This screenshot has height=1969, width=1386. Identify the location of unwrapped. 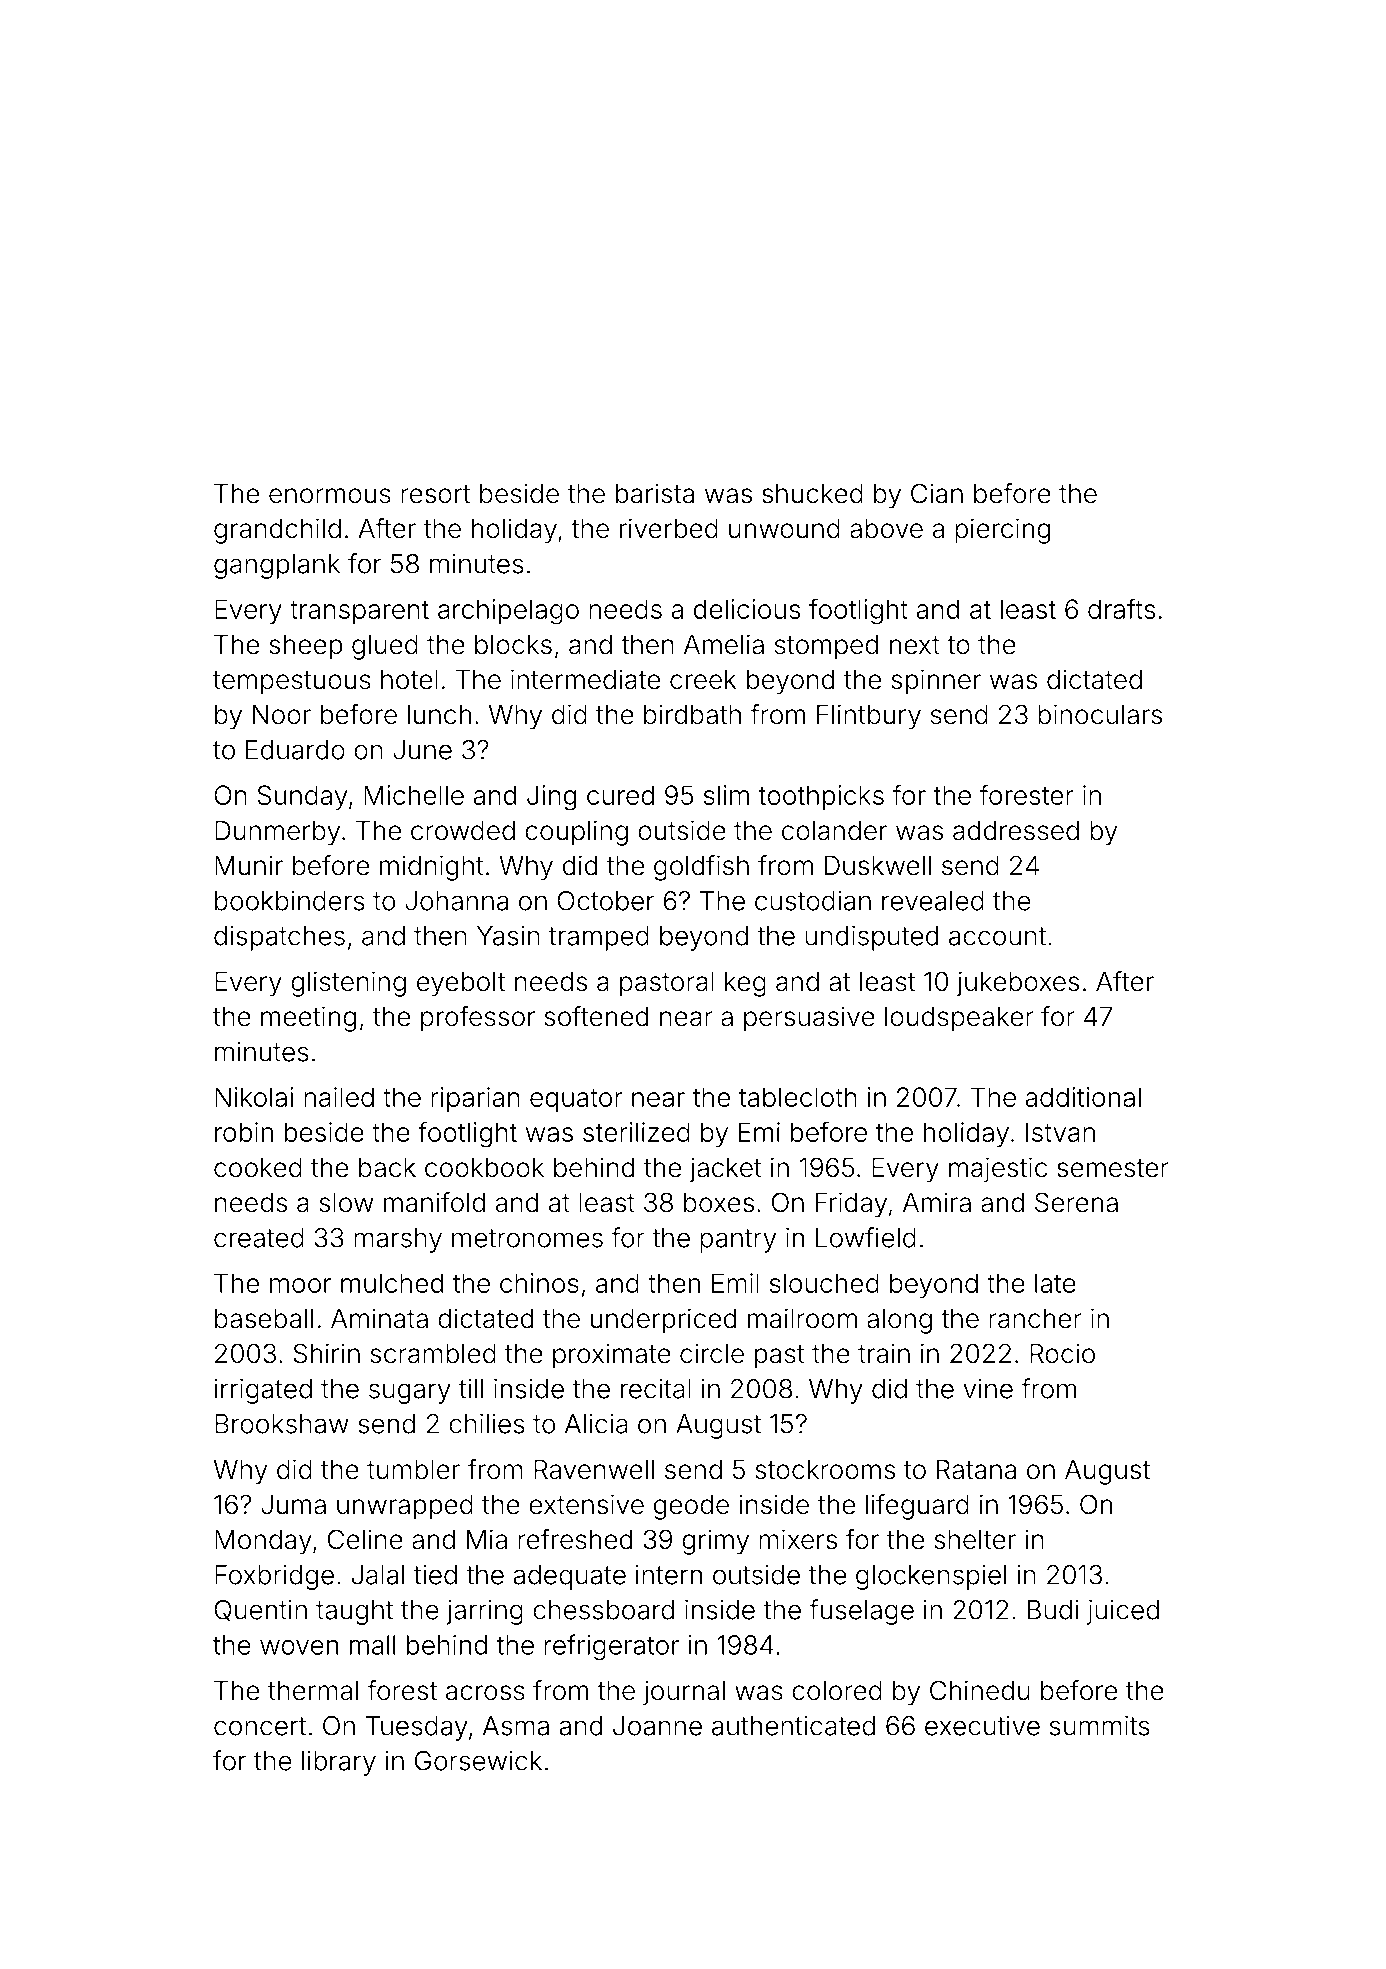
(405, 1507).
